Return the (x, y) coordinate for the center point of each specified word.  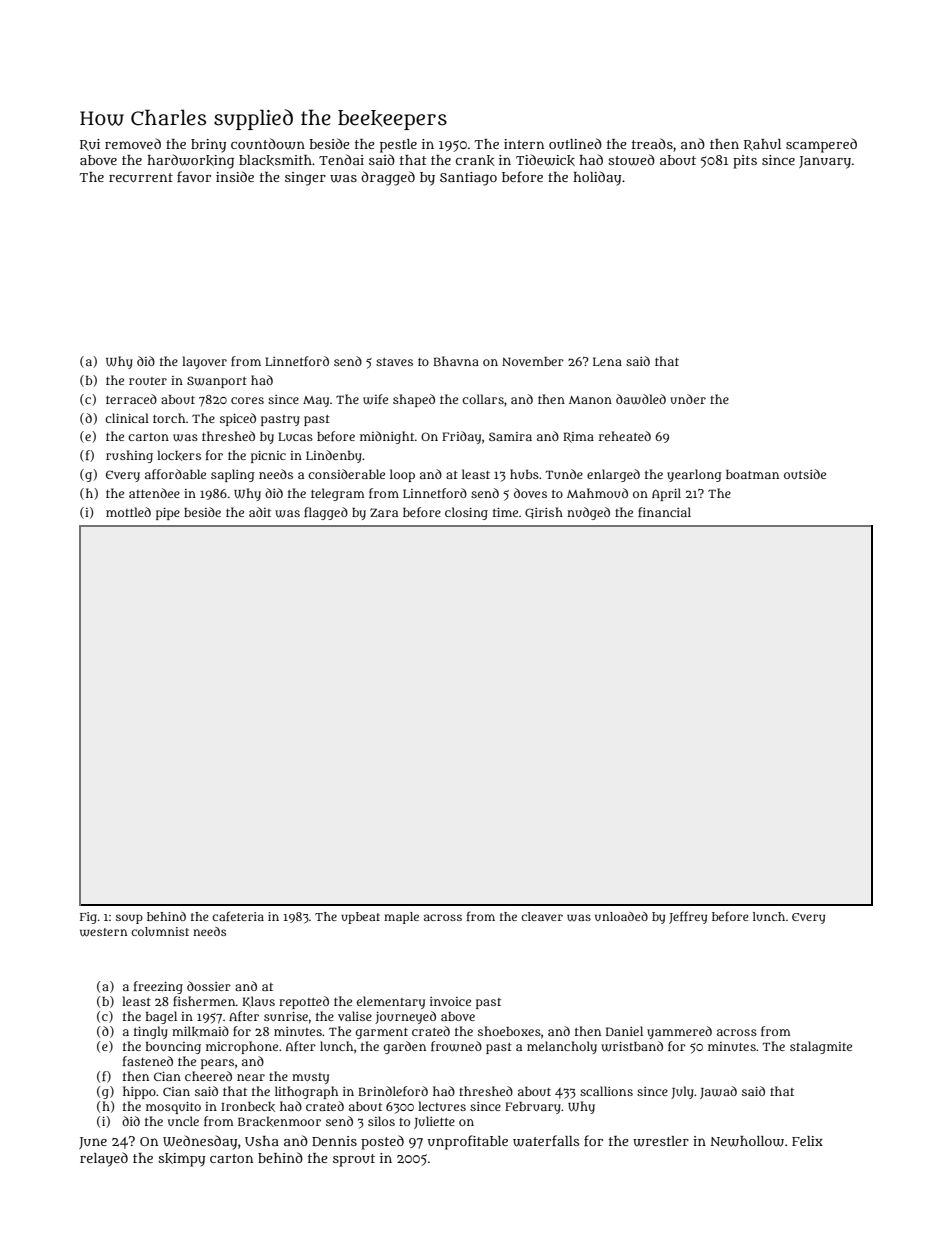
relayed (104, 1159)
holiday (597, 178)
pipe (168, 514)
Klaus (258, 1002)
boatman (752, 474)
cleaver (542, 916)
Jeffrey (688, 917)
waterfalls (546, 1141)
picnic (268, 457)
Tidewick (545, 160)
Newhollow (747, 1141)
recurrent (141, 177)
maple (401, 918)
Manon (590, 400)
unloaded (621, 916)
